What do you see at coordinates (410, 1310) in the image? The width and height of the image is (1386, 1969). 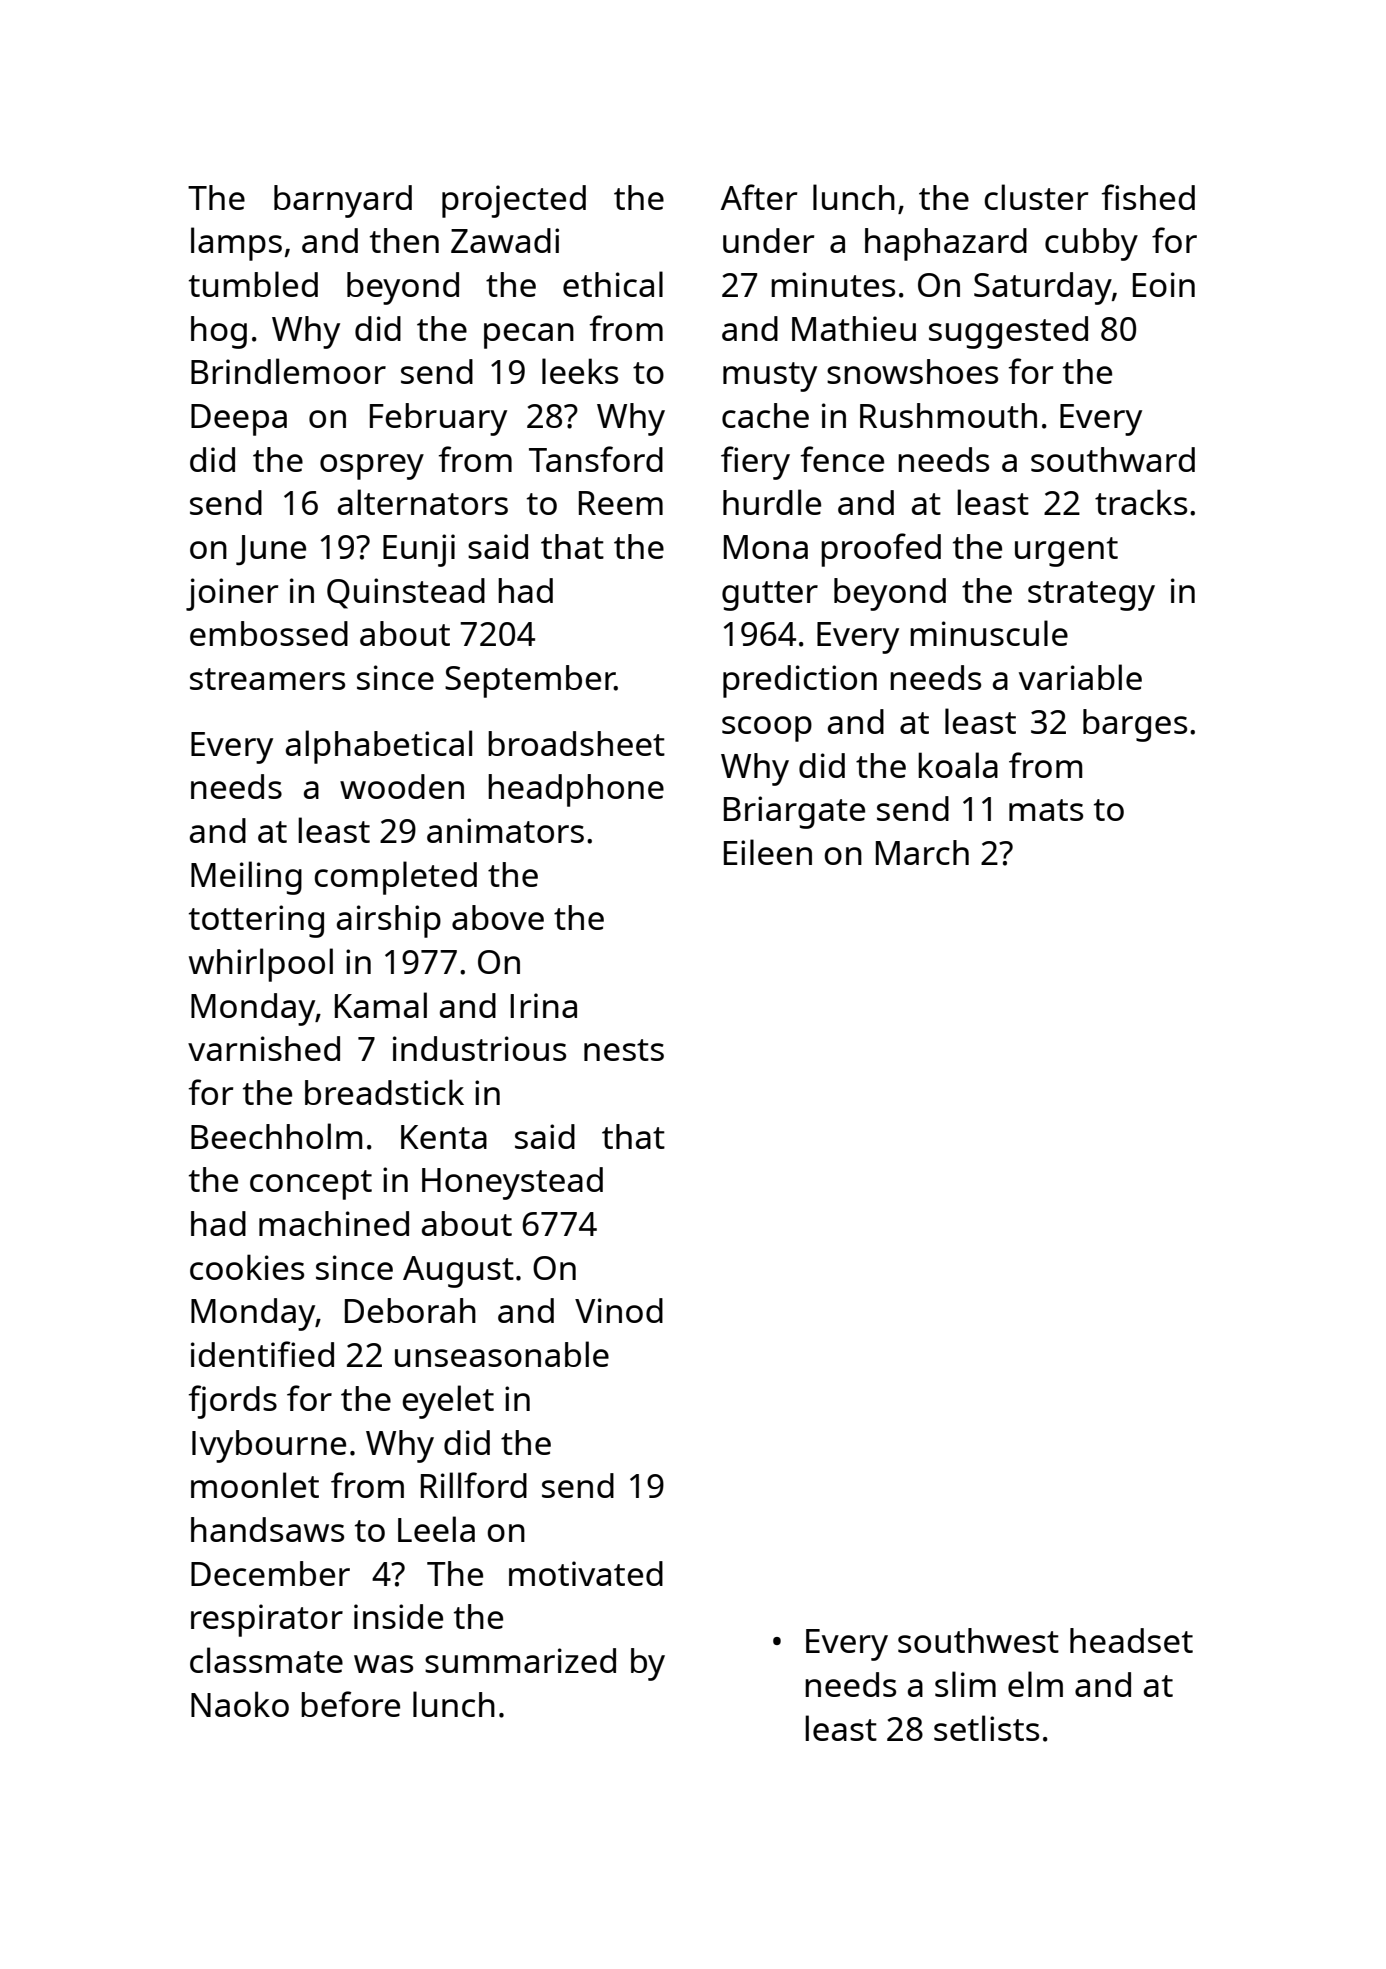 I see `Deborah` at bounding box center [410, 1310].
